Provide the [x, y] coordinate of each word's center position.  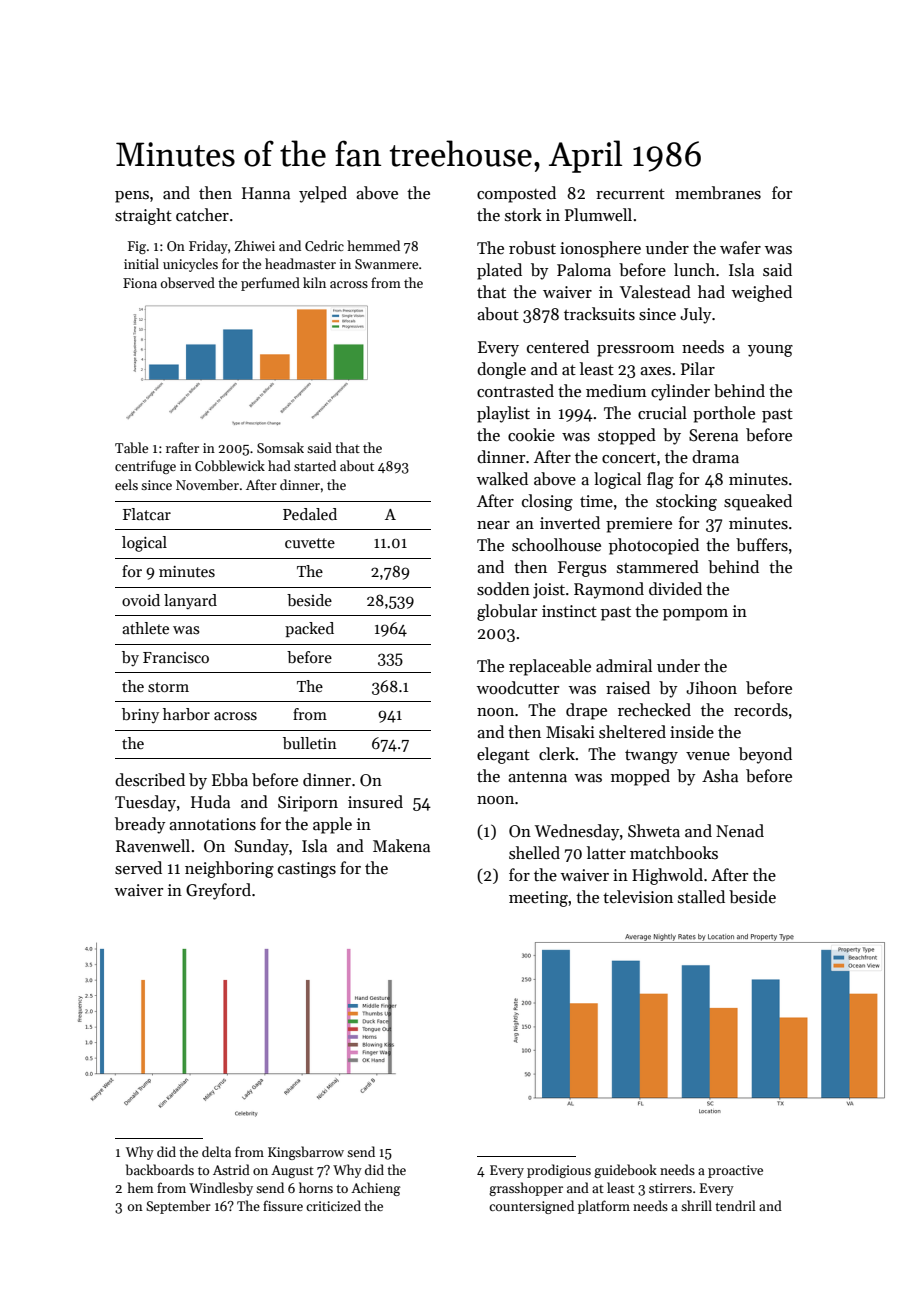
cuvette [310, 543]
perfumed [270, 284]
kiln [314, 282]
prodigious [559, 1171]
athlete [145, 628]
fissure [283, 1205]
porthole [724, 414]
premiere [639, 525]
